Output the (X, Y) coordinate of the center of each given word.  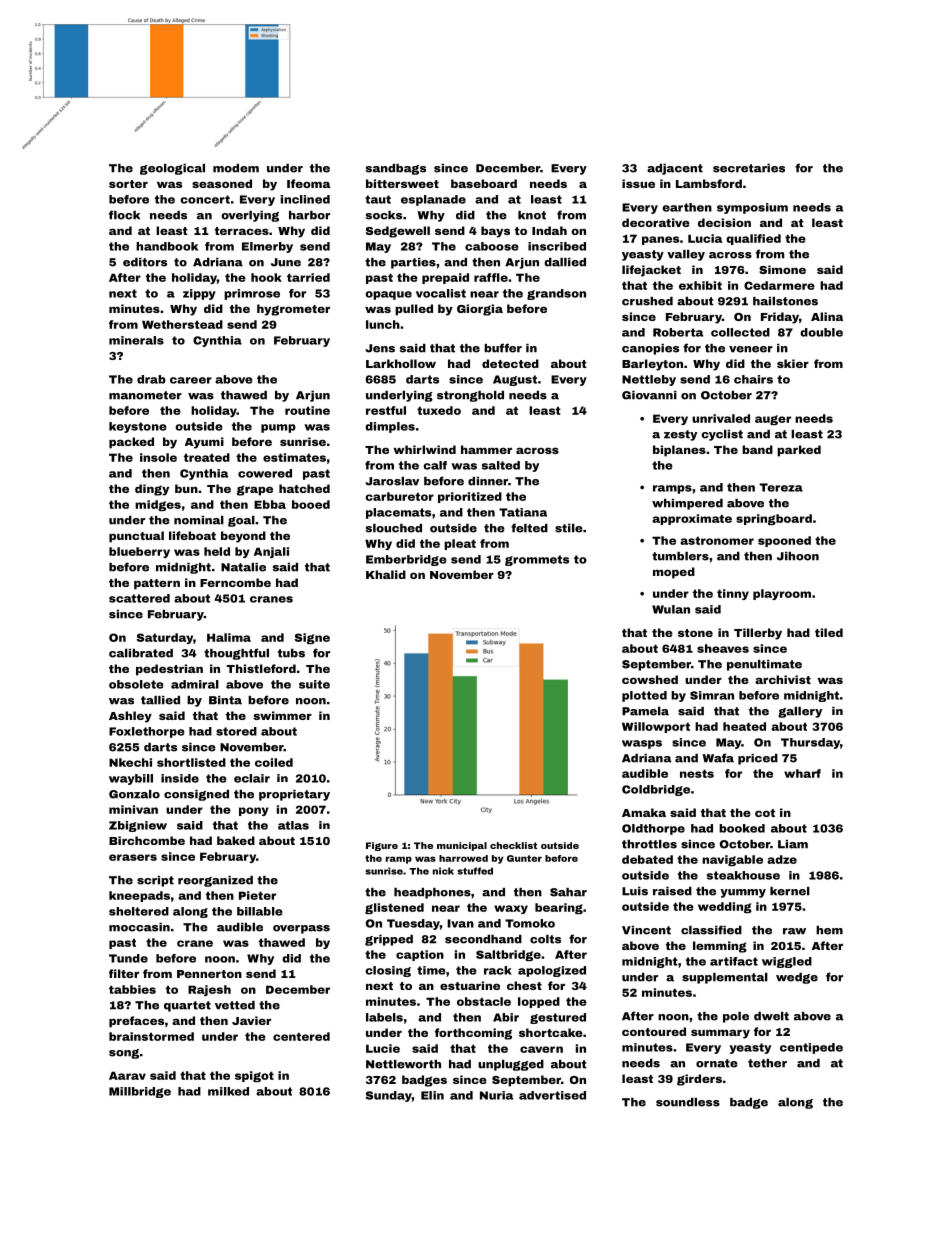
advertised (552, 1095)
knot (532, 215)
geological (172, 169)
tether (767, 1063)
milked (228, 1091)
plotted (644, 696)
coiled (274, 762)
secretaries (749, 168)
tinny (733, 594)
